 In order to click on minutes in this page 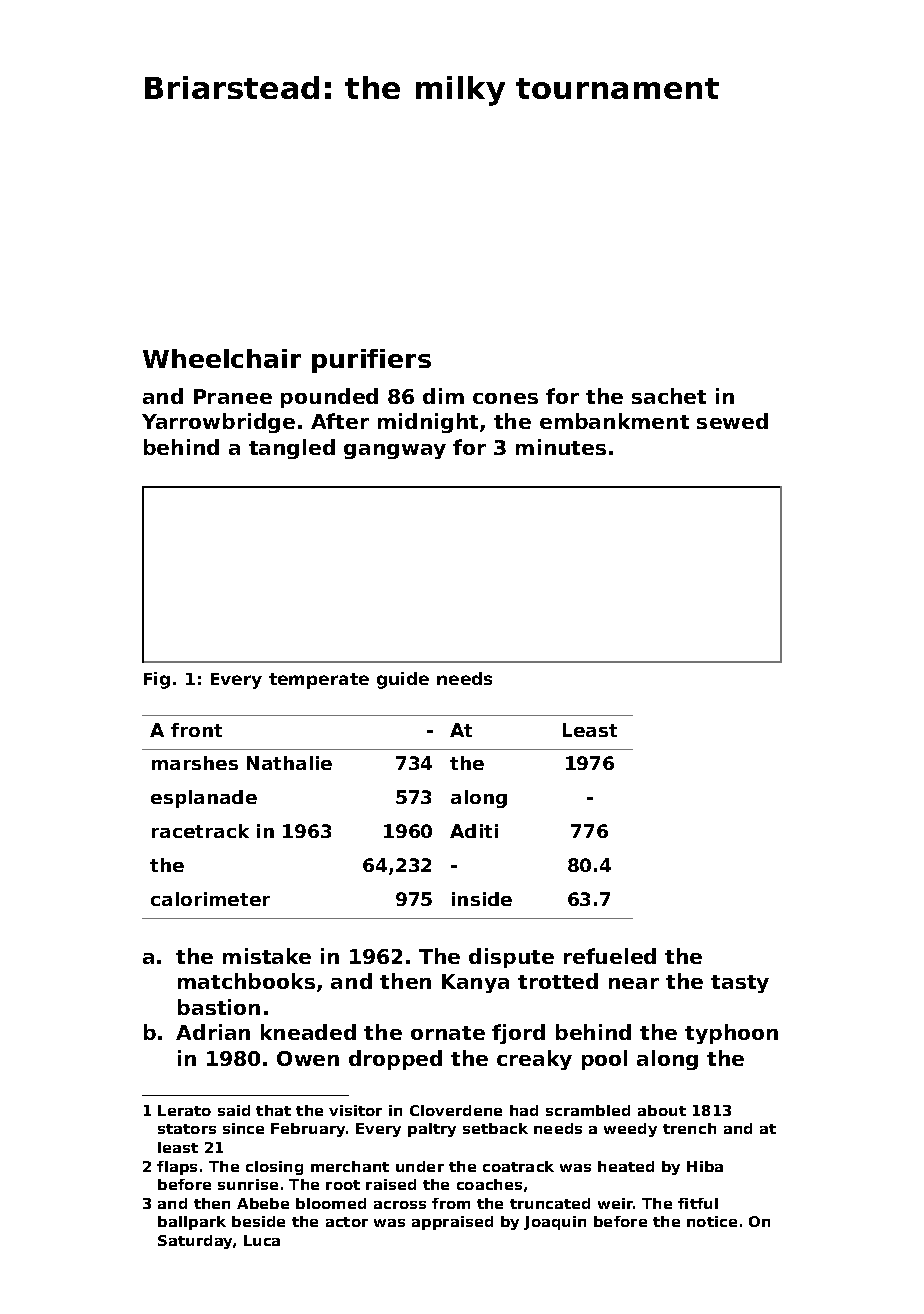, I will do `click(561, 447)`.
